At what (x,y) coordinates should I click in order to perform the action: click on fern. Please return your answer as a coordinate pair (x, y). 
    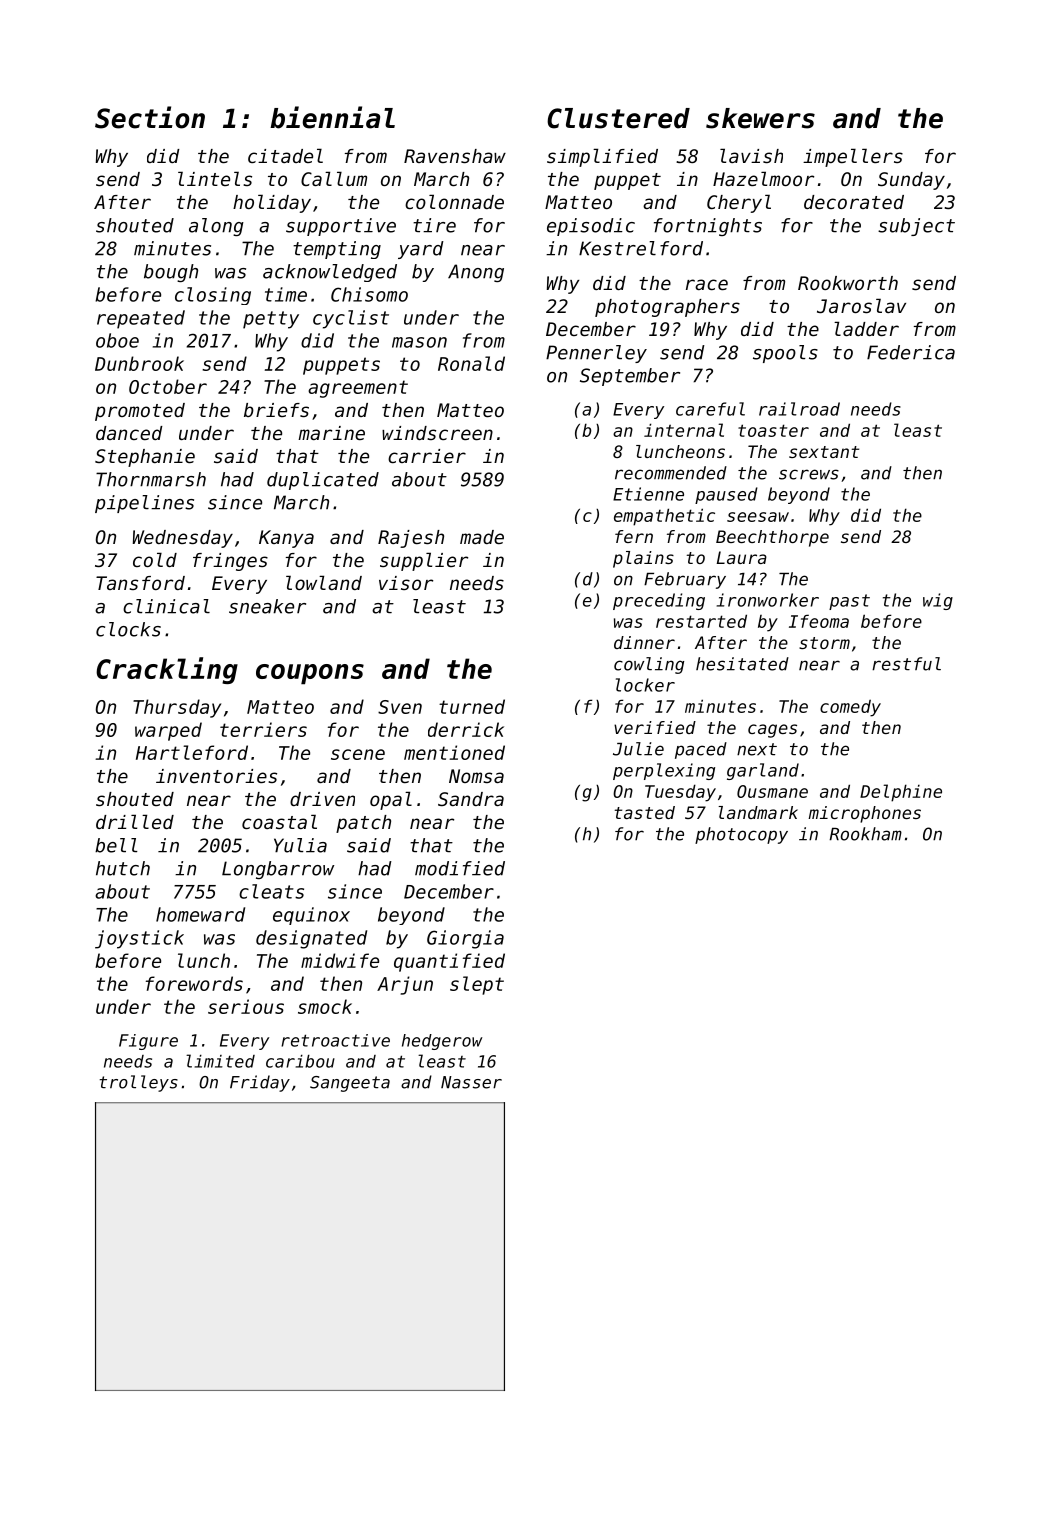
    Looking at the image, I should click on (634, 536).
